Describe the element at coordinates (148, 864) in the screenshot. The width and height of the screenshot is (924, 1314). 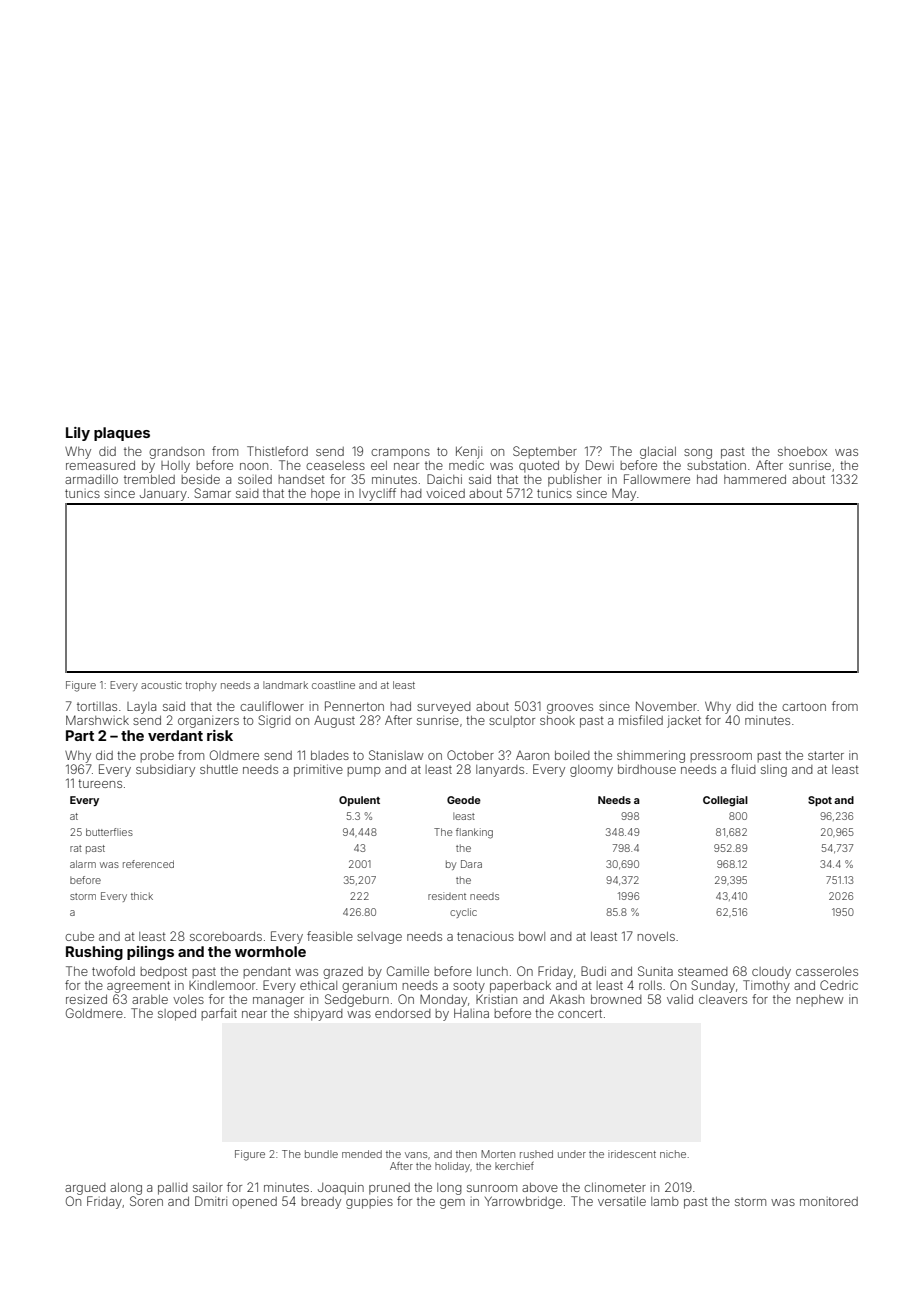
I see `referenced` at that location.
